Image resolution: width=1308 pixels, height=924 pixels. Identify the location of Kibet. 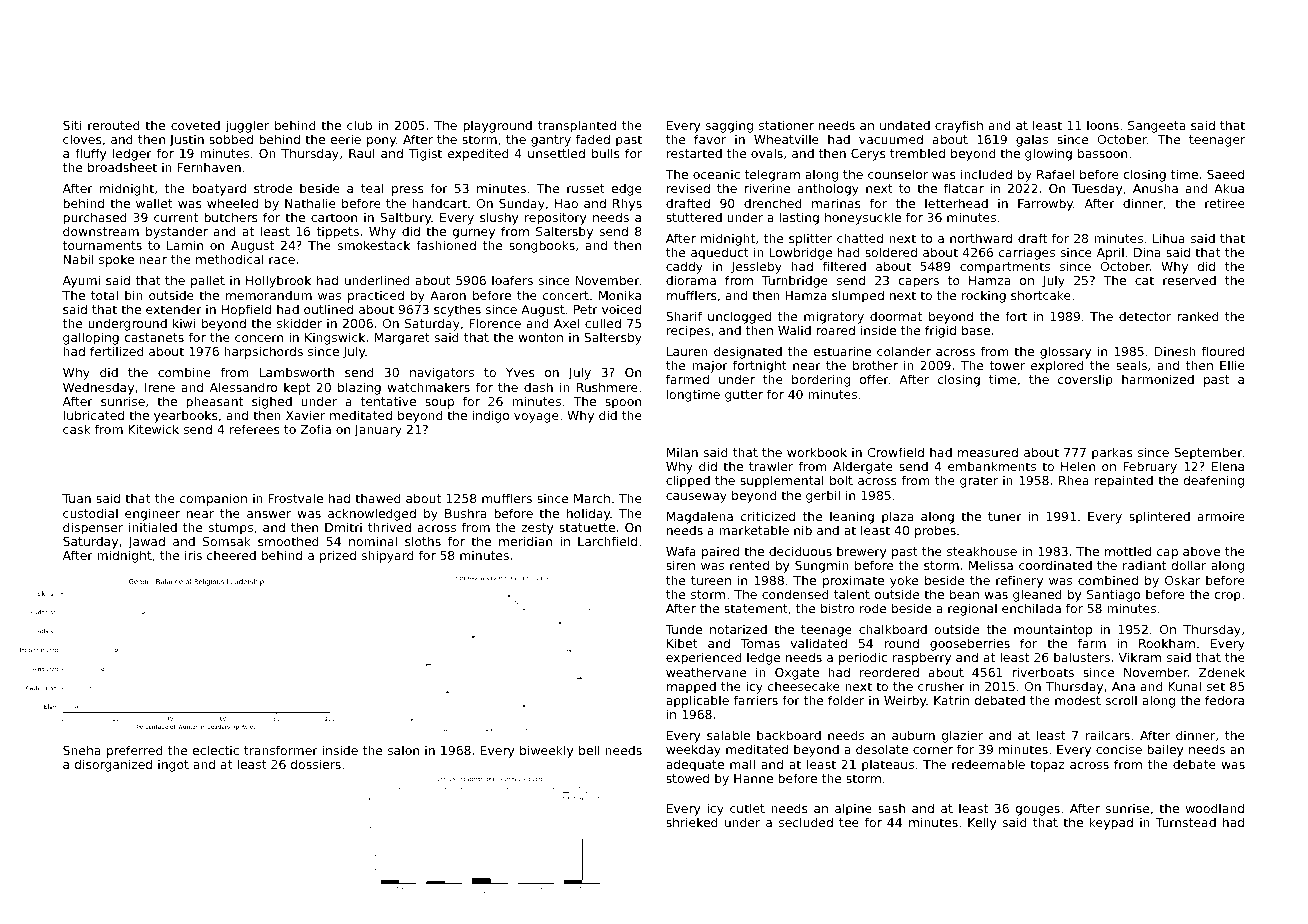
(682, 643).
